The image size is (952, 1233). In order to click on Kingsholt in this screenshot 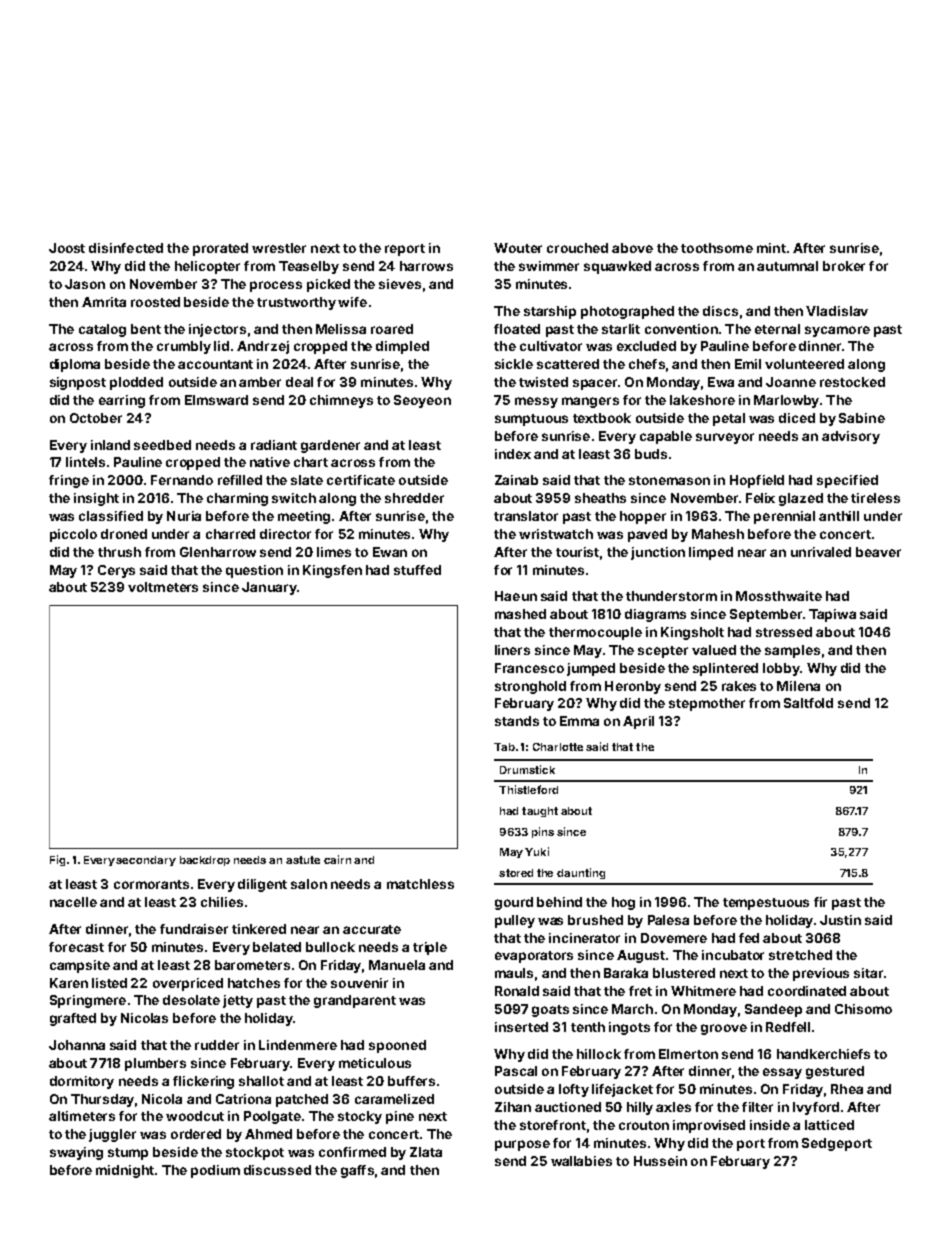, I will do `click(692, 633)`.
